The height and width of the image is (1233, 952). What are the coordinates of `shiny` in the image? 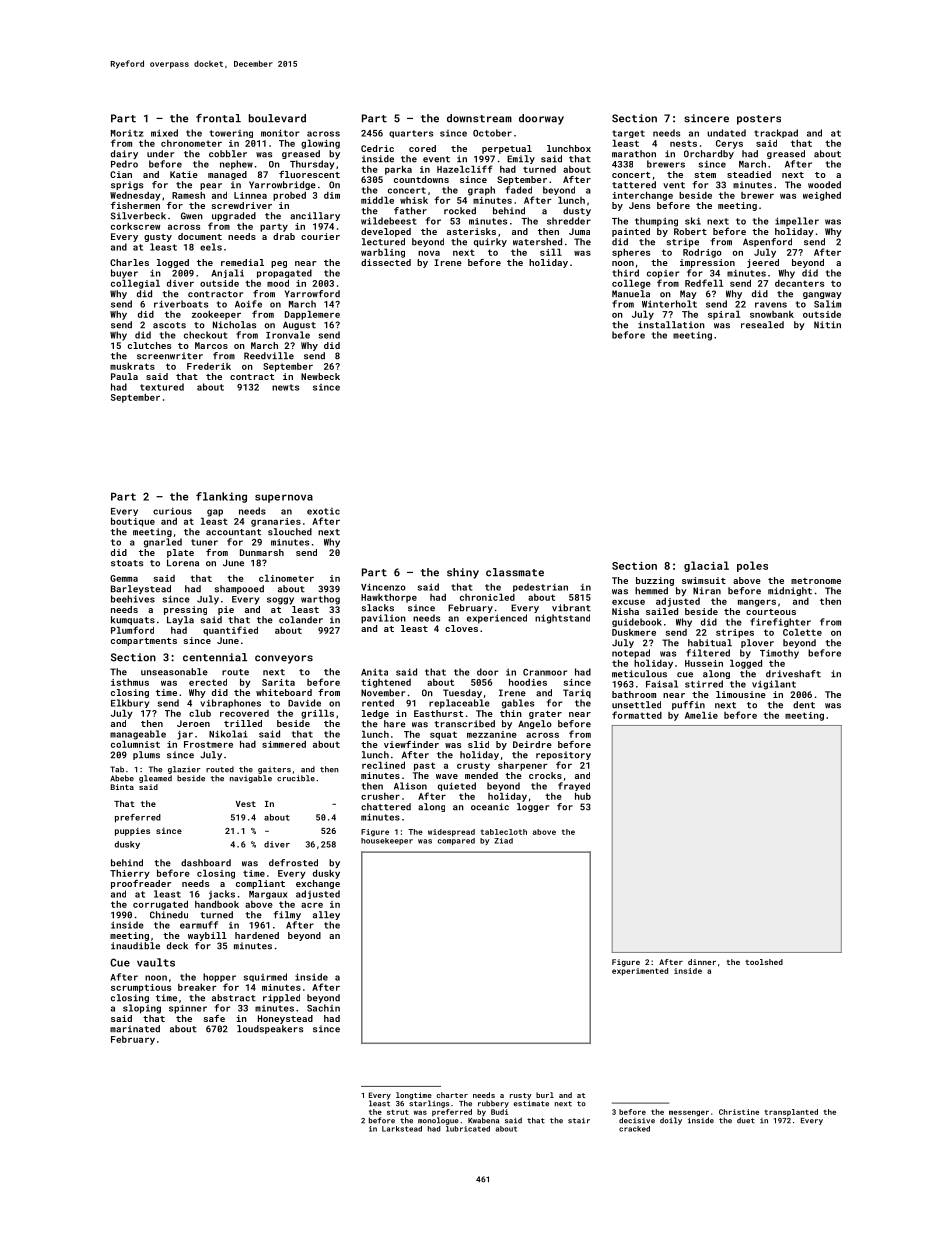 It's located at (463, 573).
